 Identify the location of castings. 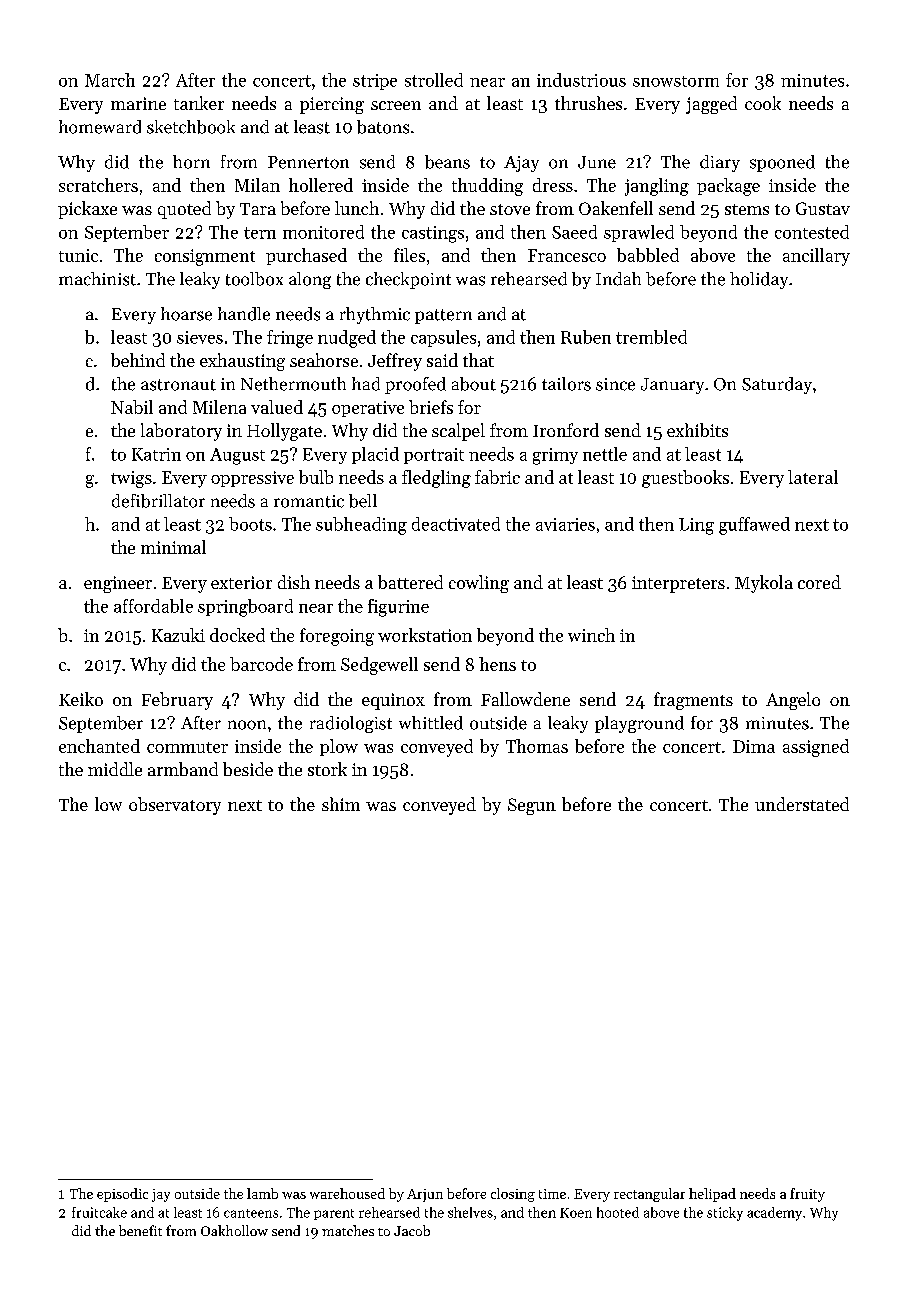
(433, 234).
